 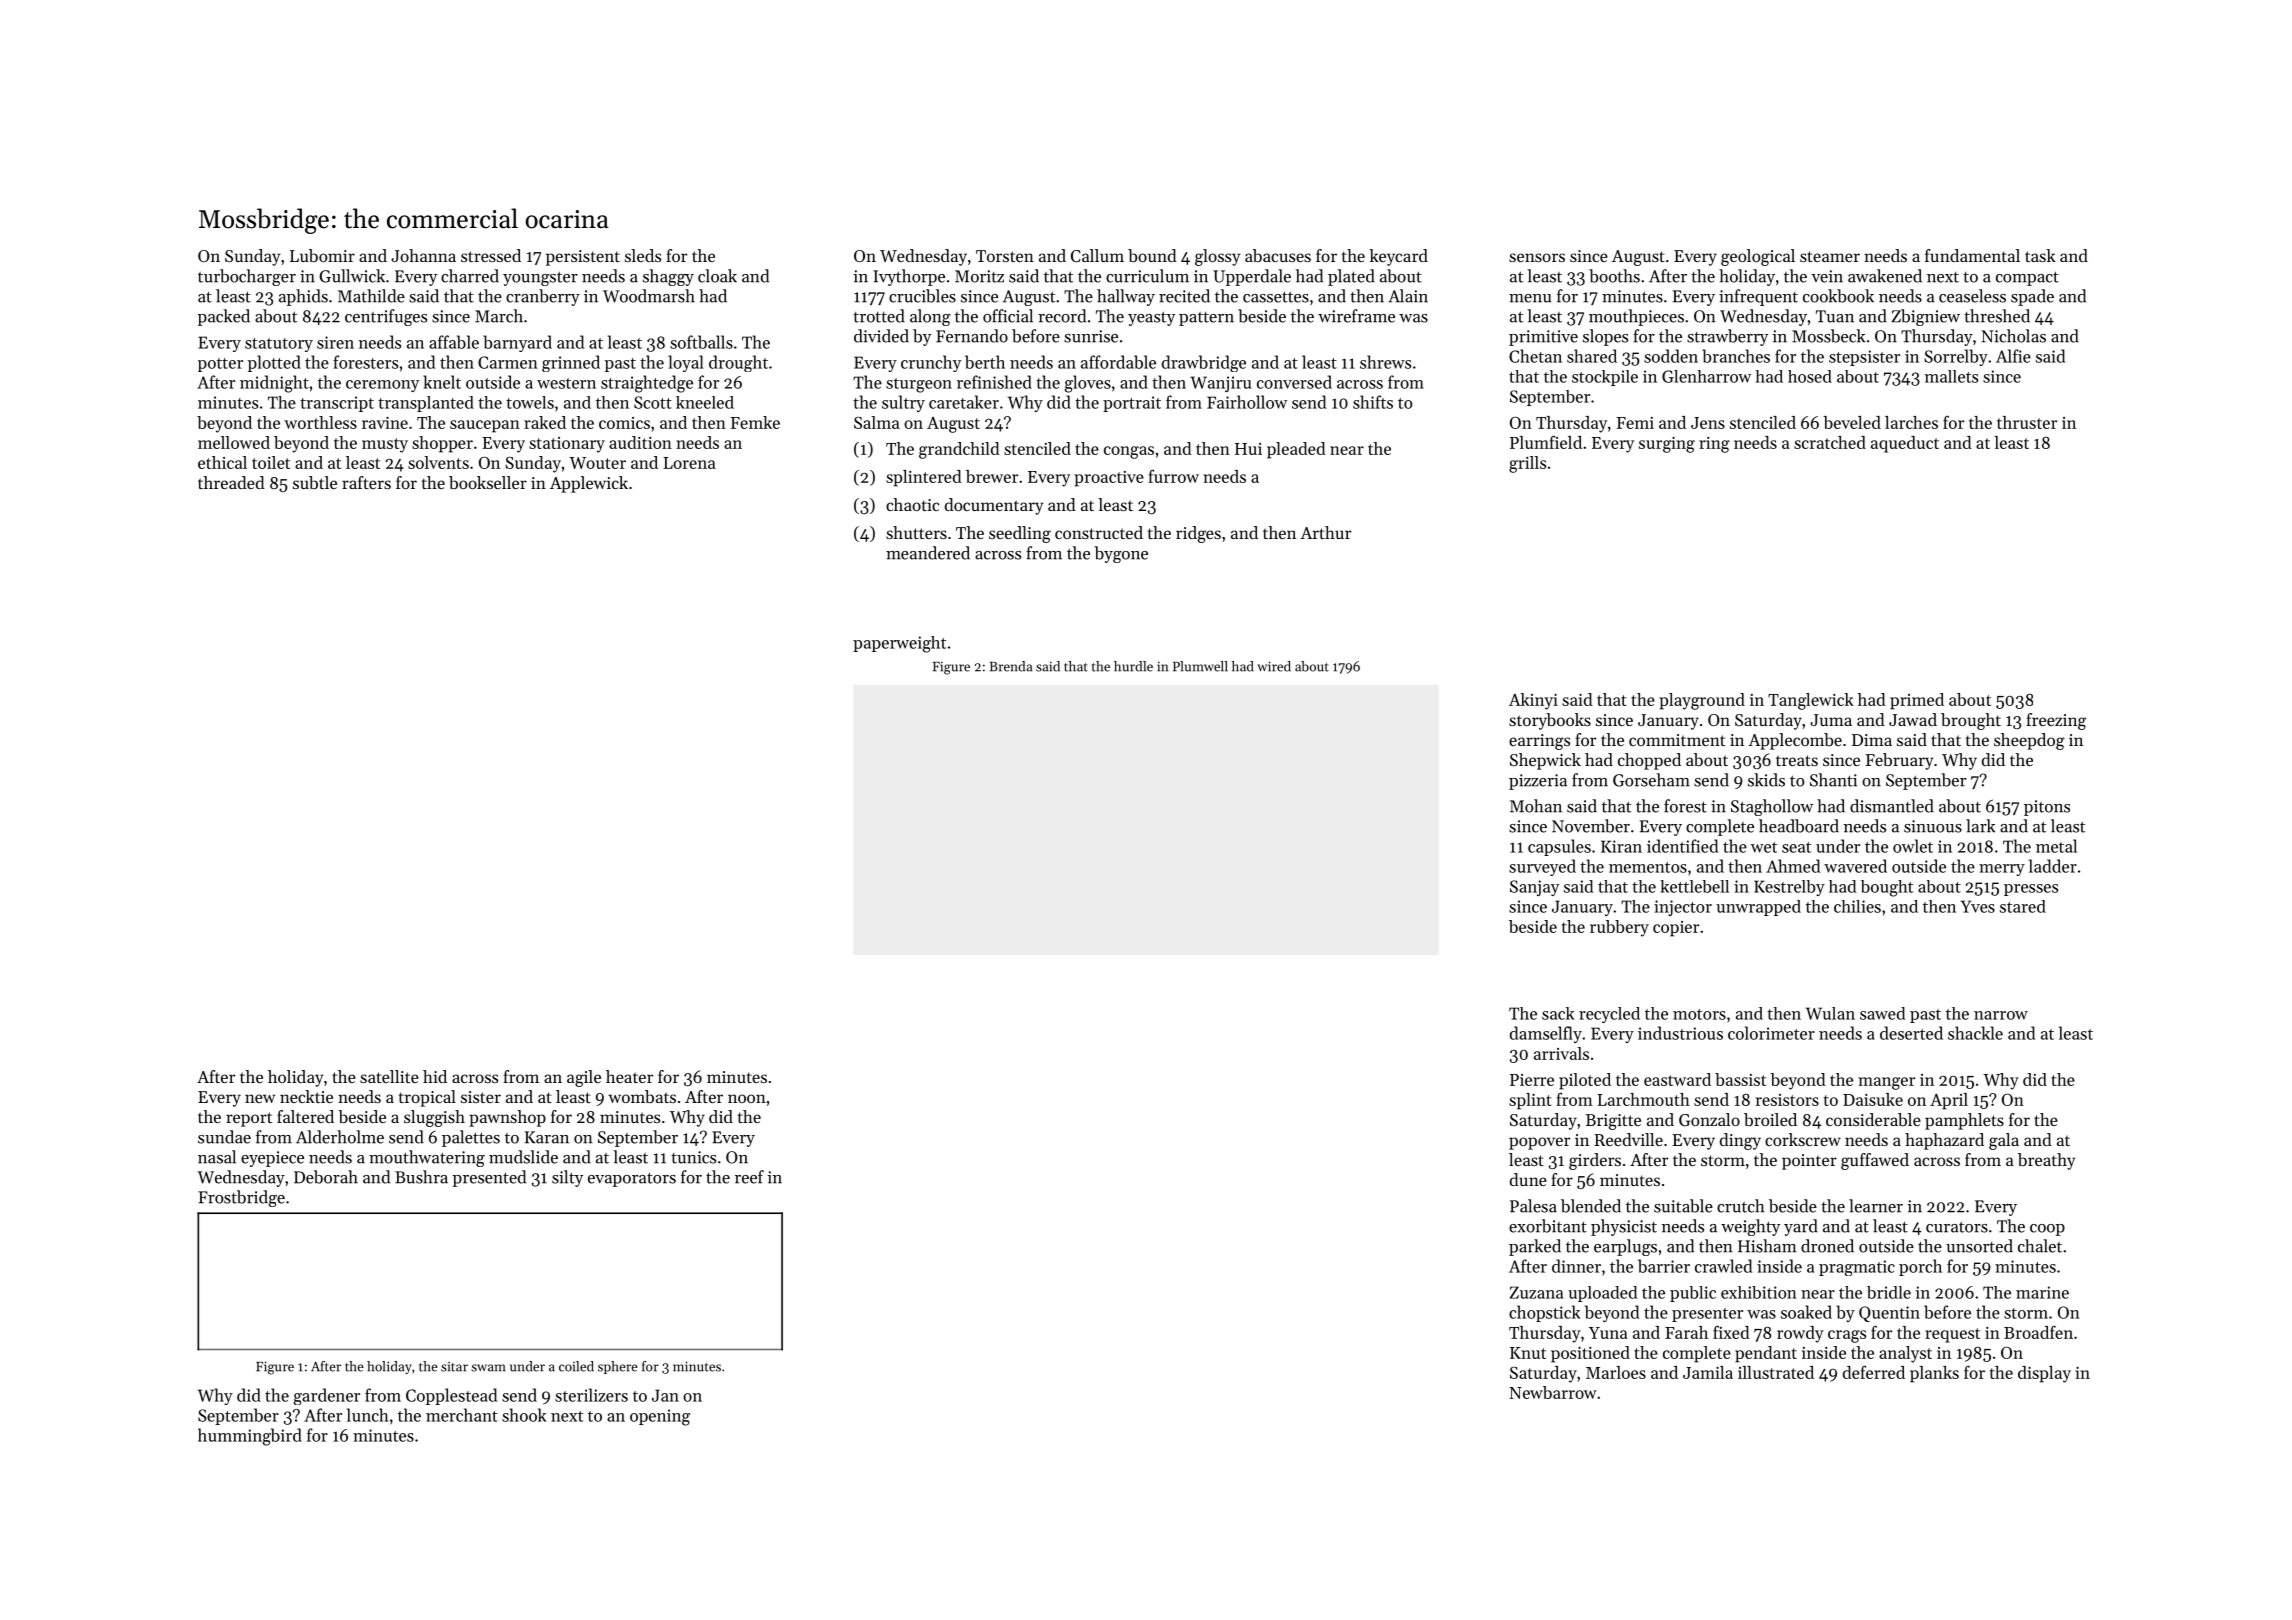 I want to click on metal, so click(x=2056, y=846).
